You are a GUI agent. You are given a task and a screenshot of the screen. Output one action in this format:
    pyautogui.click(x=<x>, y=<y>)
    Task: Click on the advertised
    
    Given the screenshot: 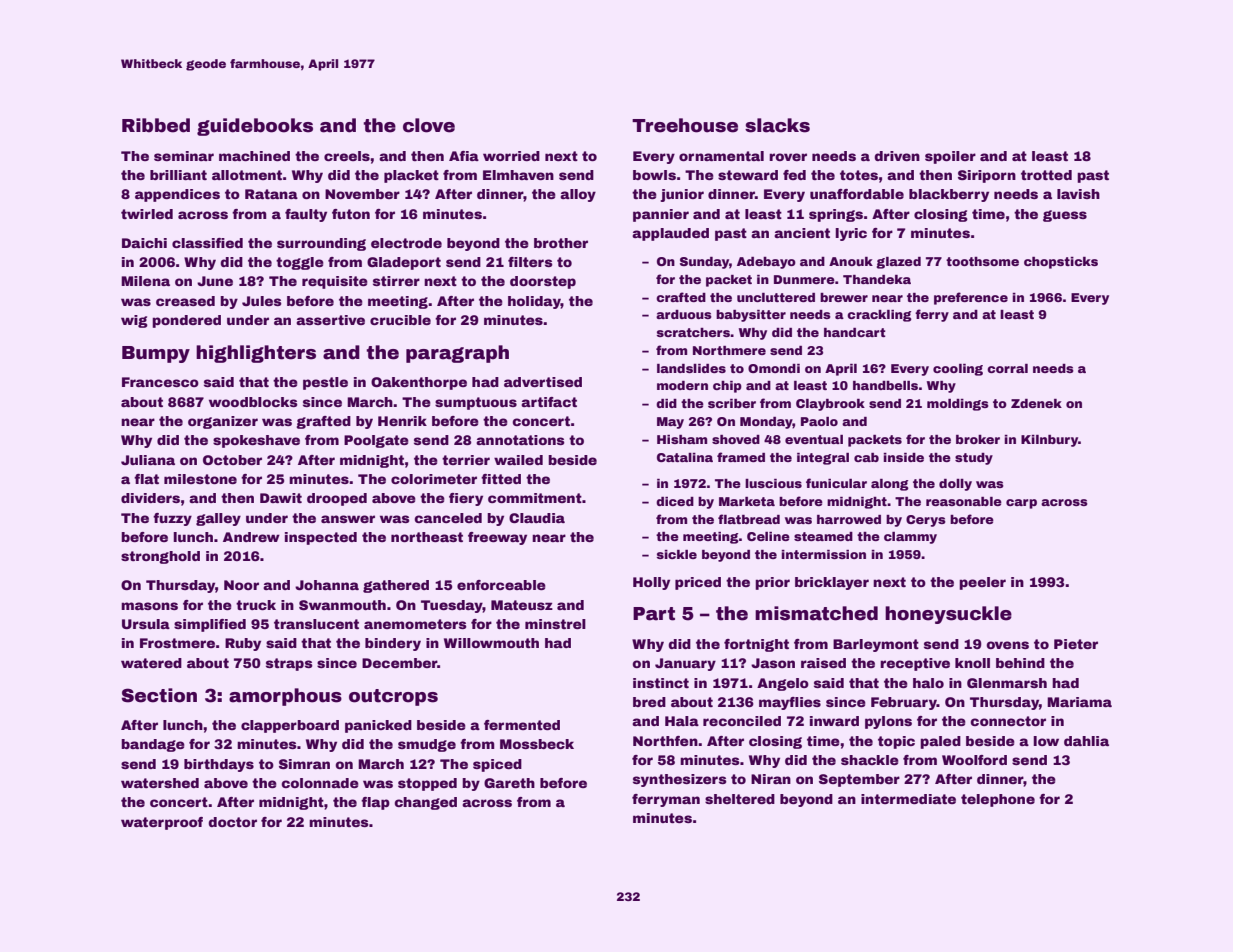 What is the action you would take?
    pyautogui.click(x=543, y=382)
